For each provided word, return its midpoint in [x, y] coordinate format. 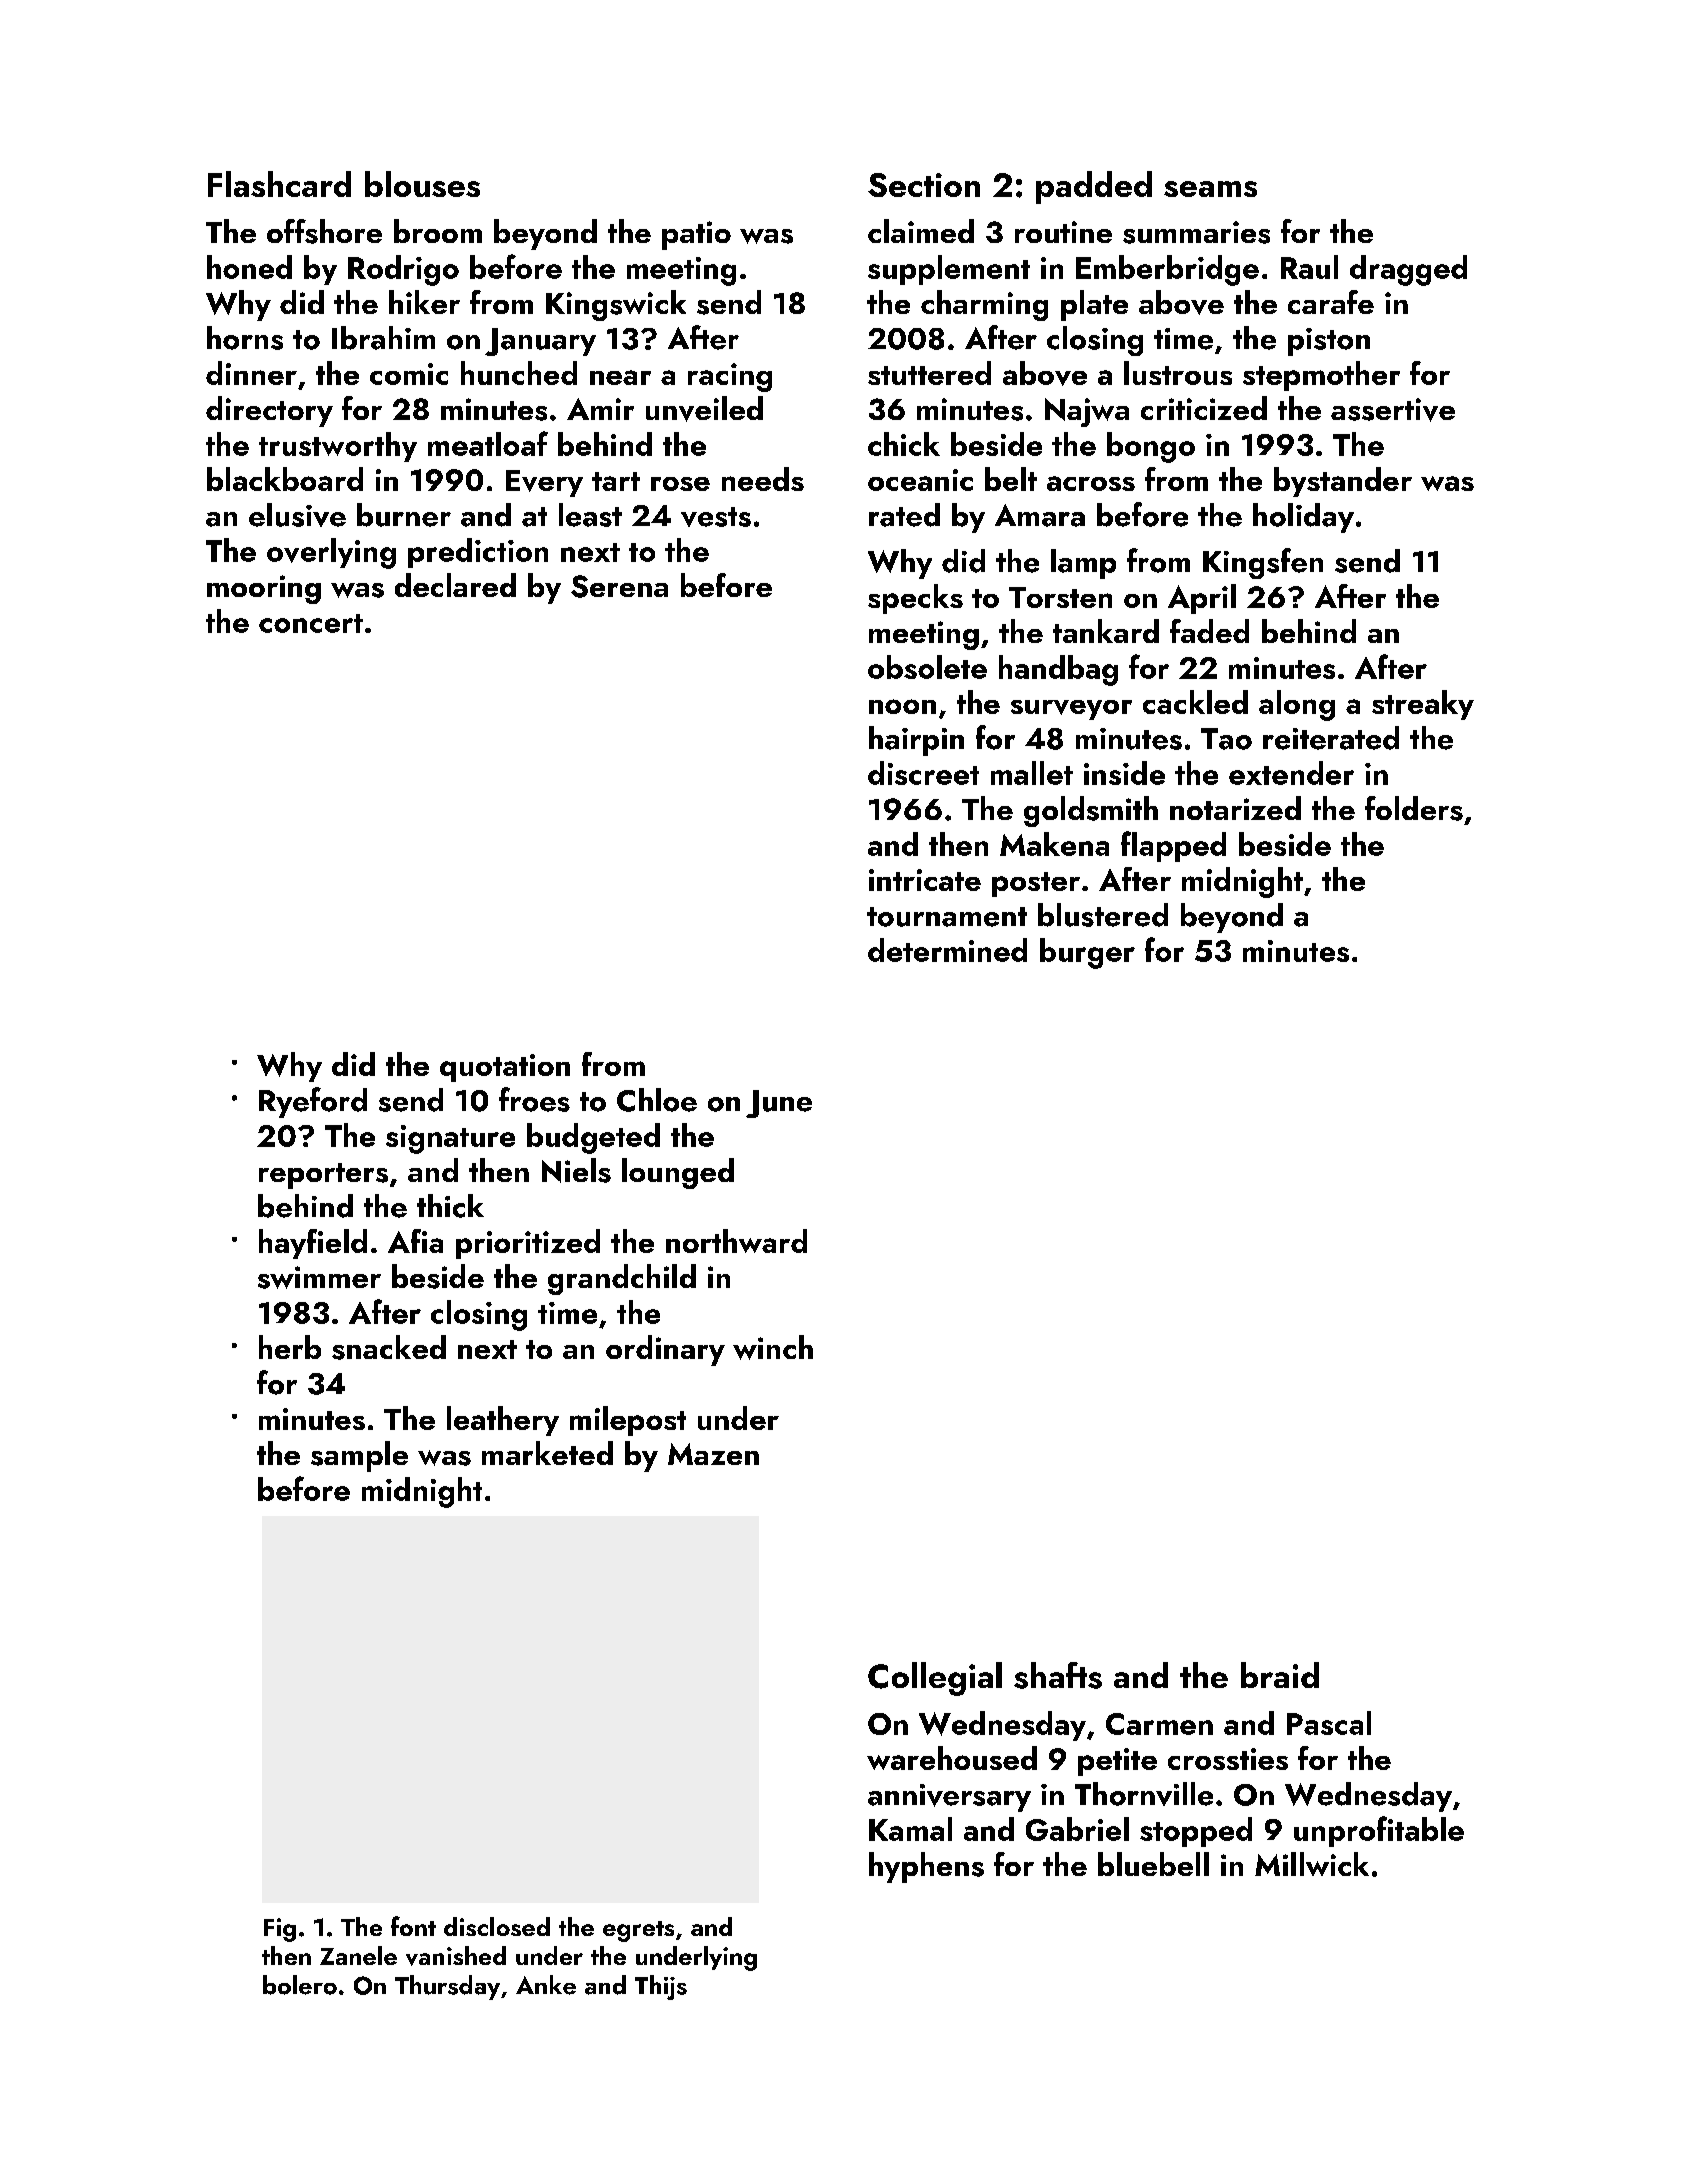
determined [947, 950]
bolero [300, 1985]
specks [915, 599]
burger [1087, 953]
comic [409, 374]
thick [450, 1206]
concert [311, 623]
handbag [1058, 670]
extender [1291, 773]
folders [1414, 808]
